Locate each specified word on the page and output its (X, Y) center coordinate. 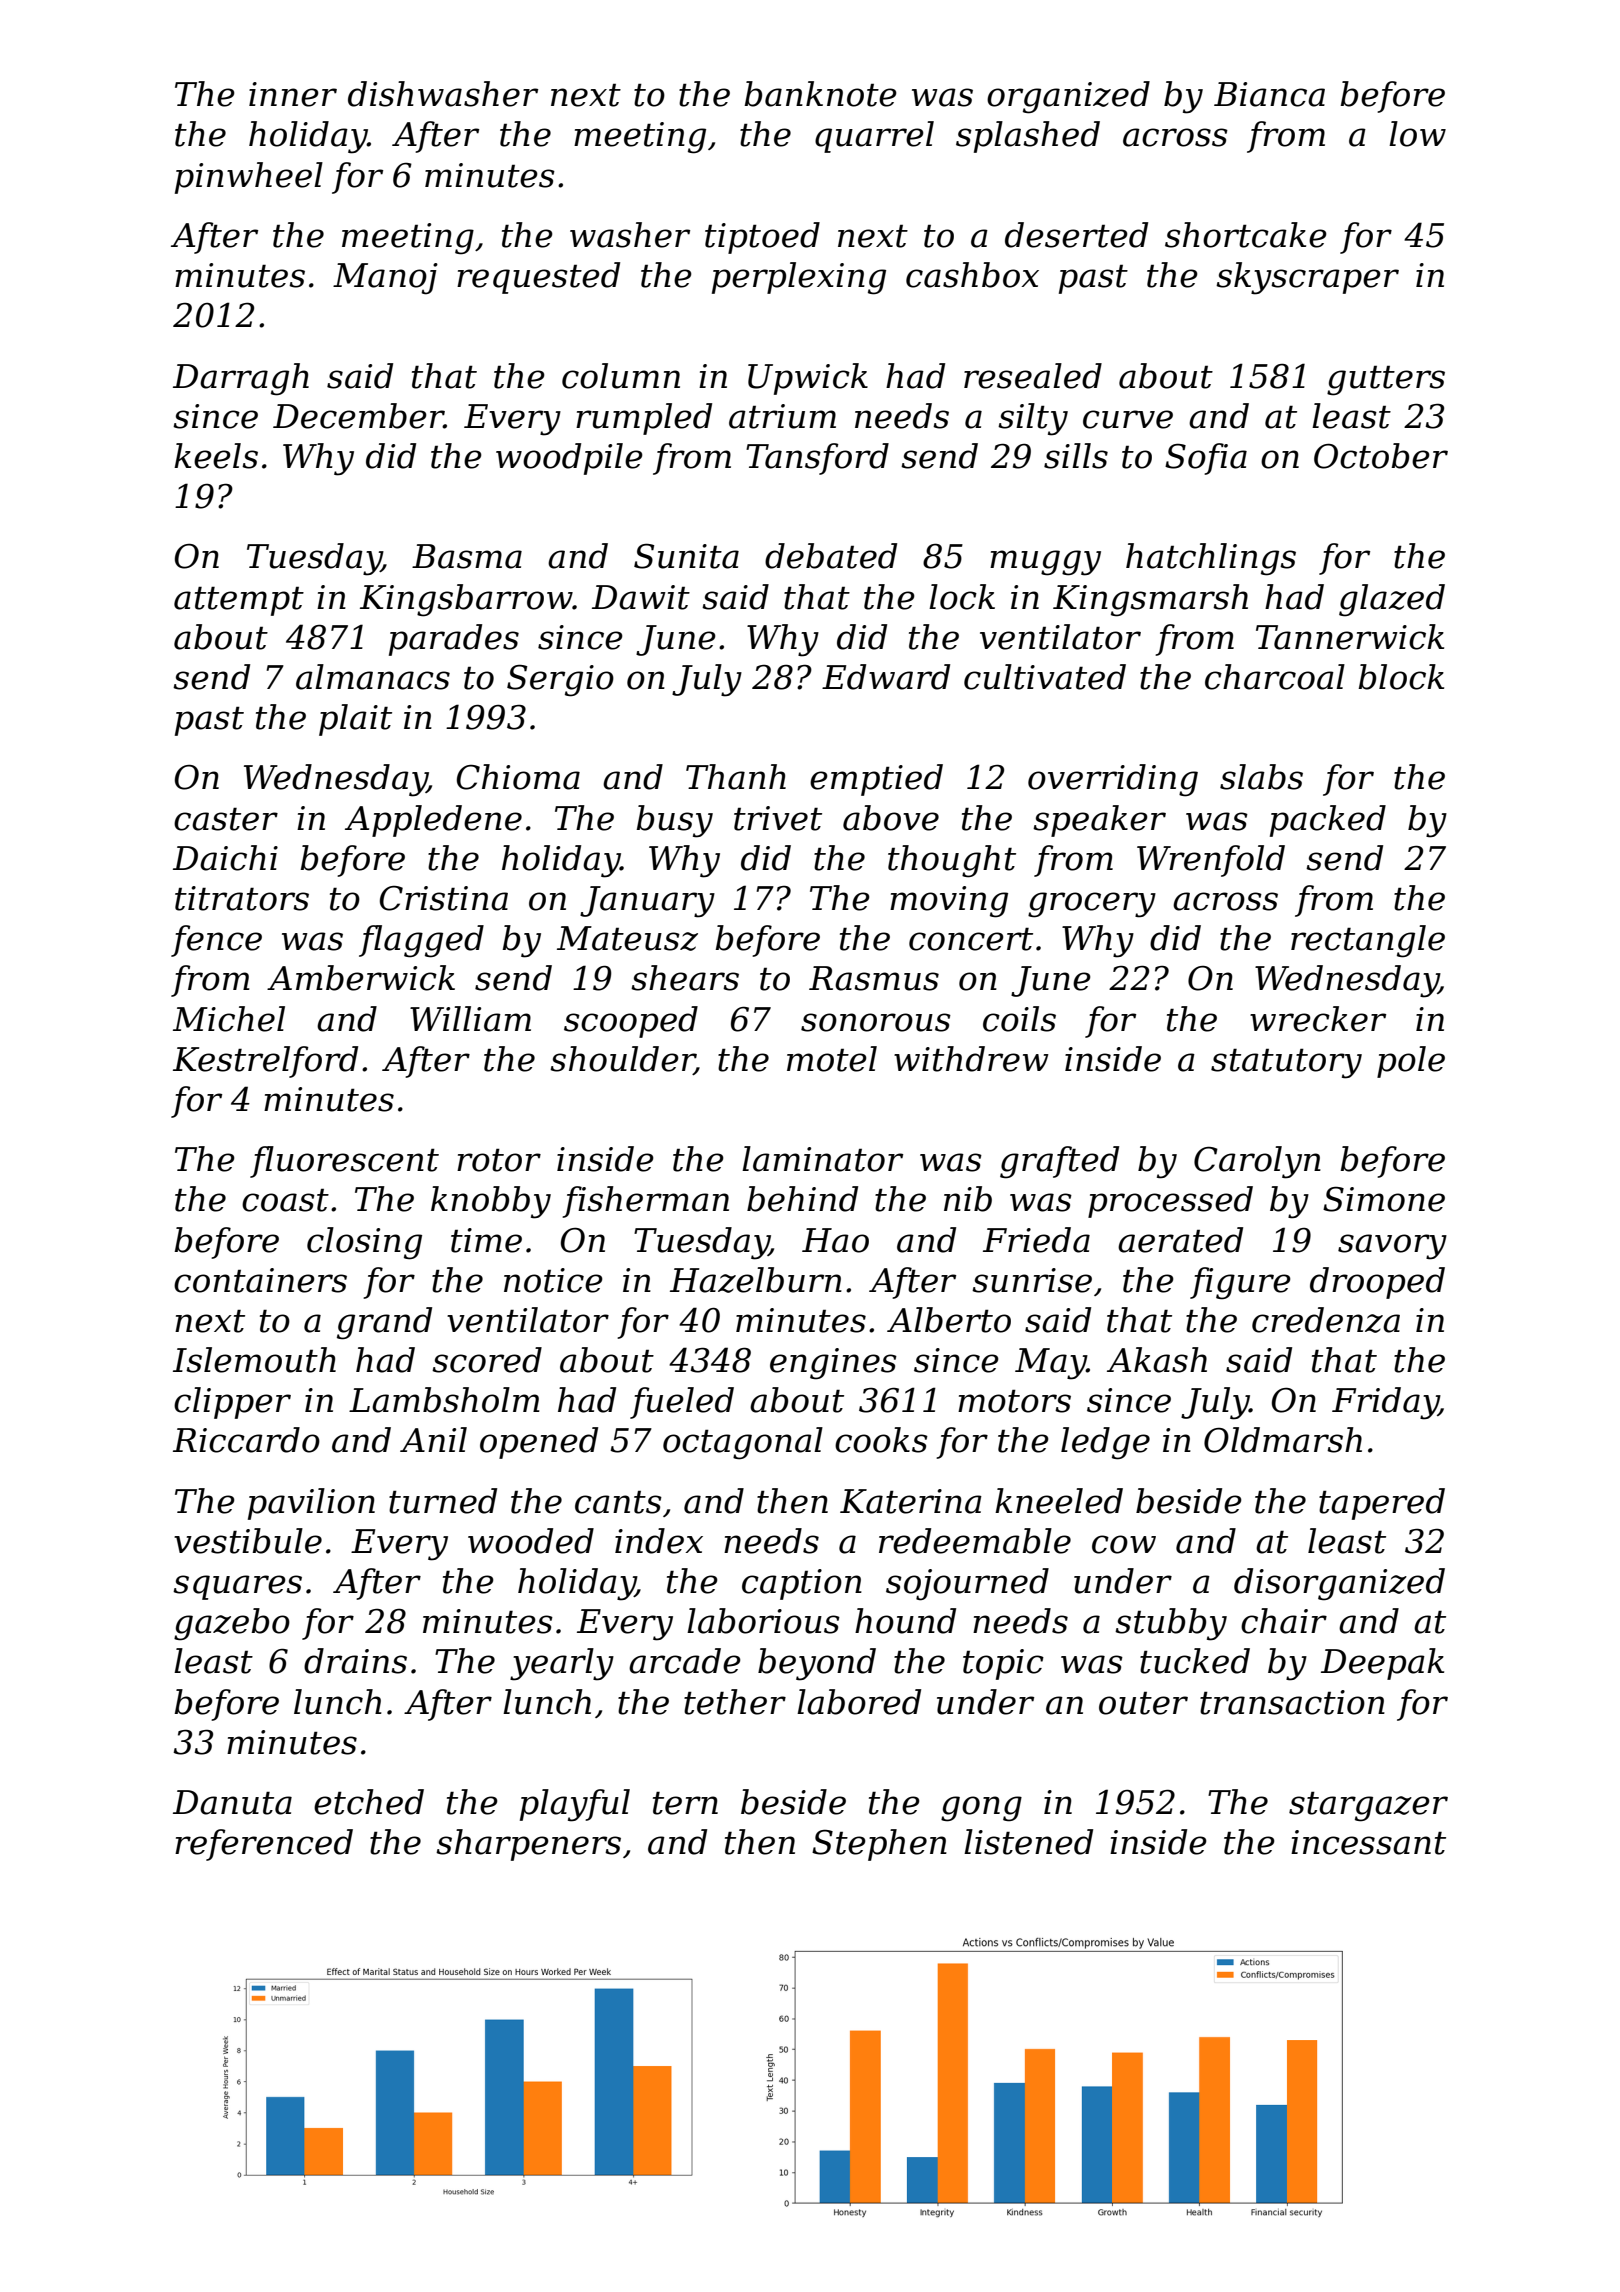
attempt (239, 601)
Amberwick (361, 978)
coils (1019, 1019)
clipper (232, 1403)
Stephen (879, 1845)
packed (1328, 821)
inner (293, 94)
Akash (1157, 1360)
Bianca (1269, 94)
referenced (264, 1845)
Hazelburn (756, 1280)
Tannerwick (1350, 637)
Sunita (686, 556)
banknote (820, 94)
